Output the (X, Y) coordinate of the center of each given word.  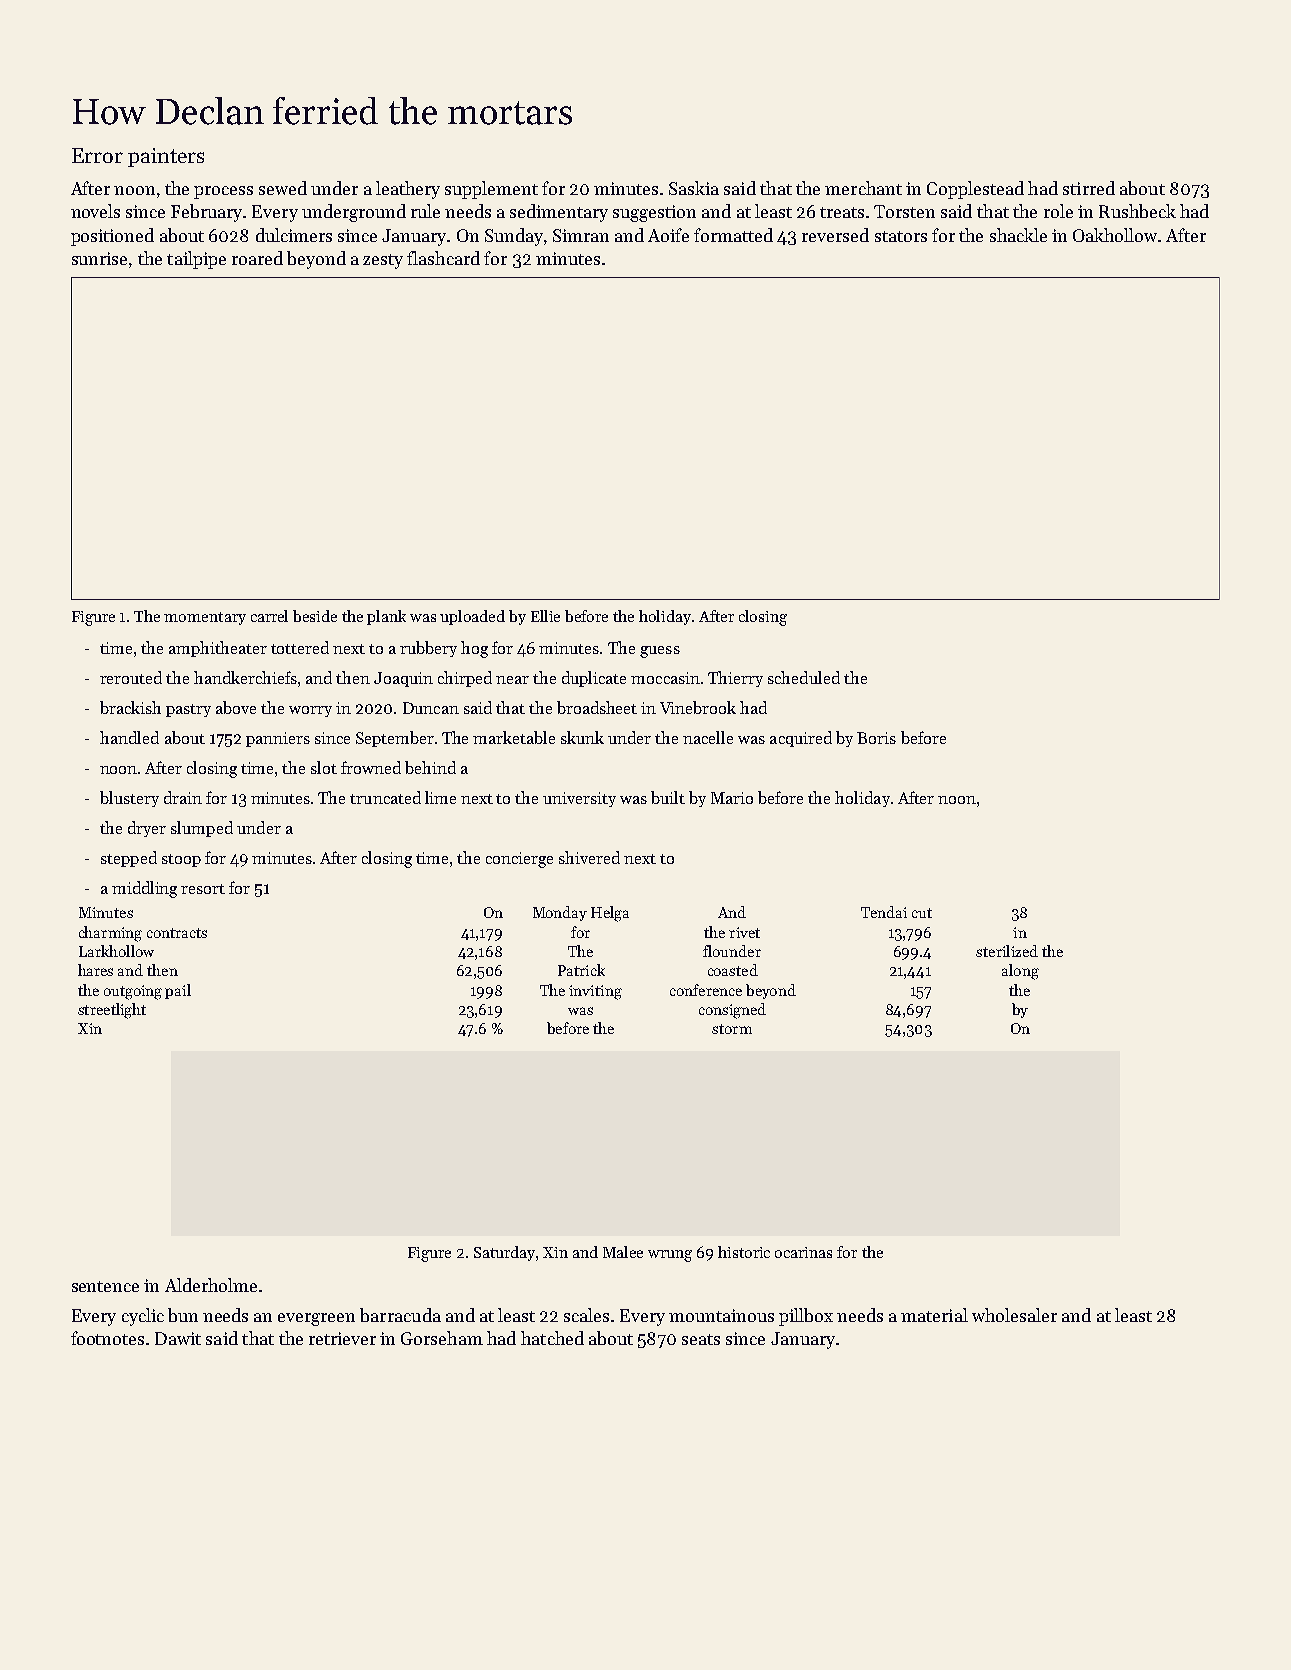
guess (660, 652)
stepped (129, 859)
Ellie (545, 616)
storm (732, 1029)
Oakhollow (1115, 235)
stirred (1089, 188)
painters (166, 157)
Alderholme (211, 1285)
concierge (519, 860)
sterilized (1007, 951)
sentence (105, 1286)
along (1020, 972)
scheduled (804, 677)
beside (315, 616)
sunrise (99, 258)
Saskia (694, 188)
